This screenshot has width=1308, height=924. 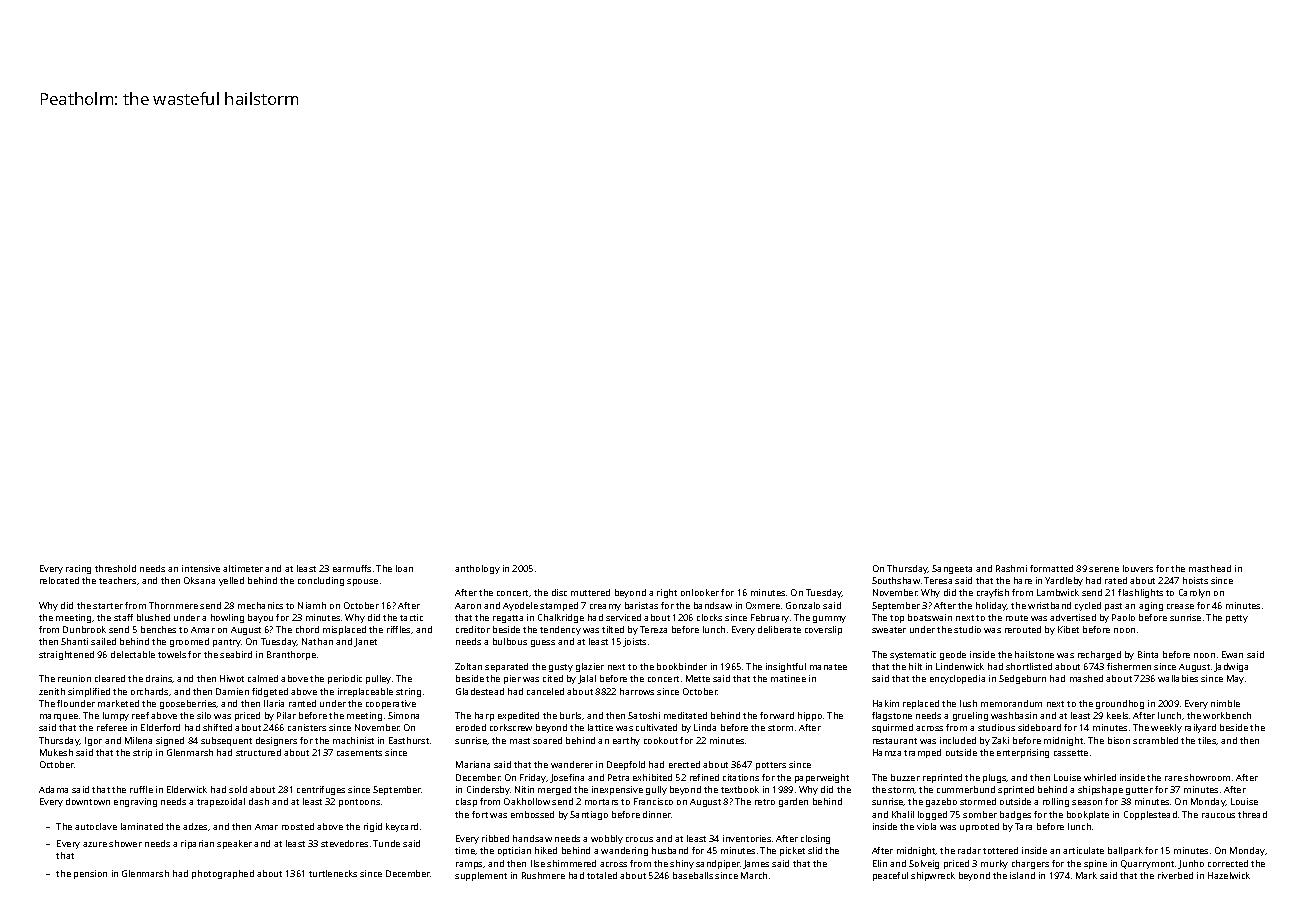 I want to click on anthology, so click(x=477, y=569).
